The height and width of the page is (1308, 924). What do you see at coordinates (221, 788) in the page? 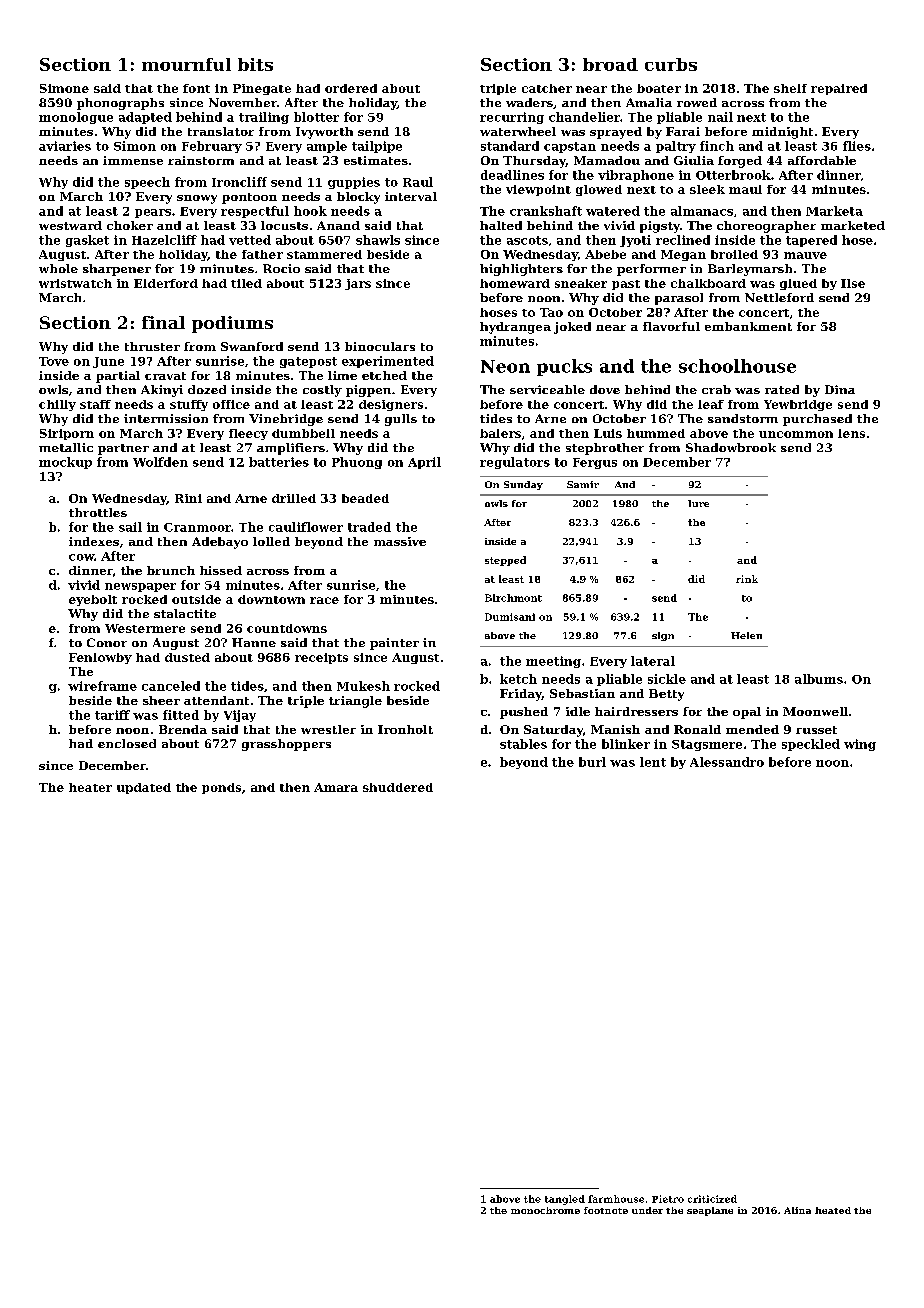
I see `ponds` at bounding box center [221, 788].
